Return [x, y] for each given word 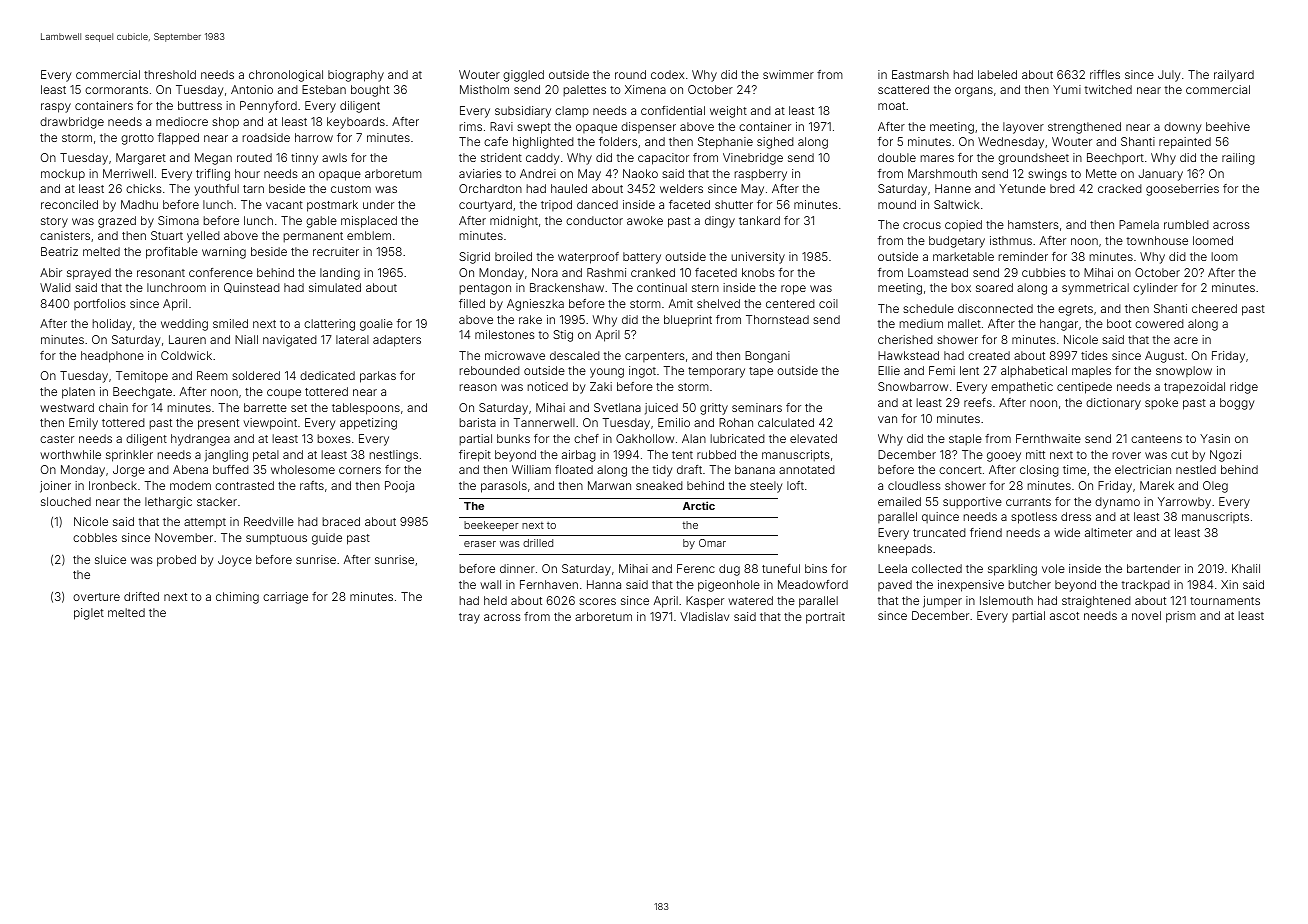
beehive [1228, 126]
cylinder [1155, 289]
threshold [170, 74]
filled [472, 303]
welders [681, 188]
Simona [178, 220]
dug [729, 570]
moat [891, 106]
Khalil [1246, 568]
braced [341, 521]
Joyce [235, 561]
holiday [112, 325]
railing [1238, 159]
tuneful [781, 568]
